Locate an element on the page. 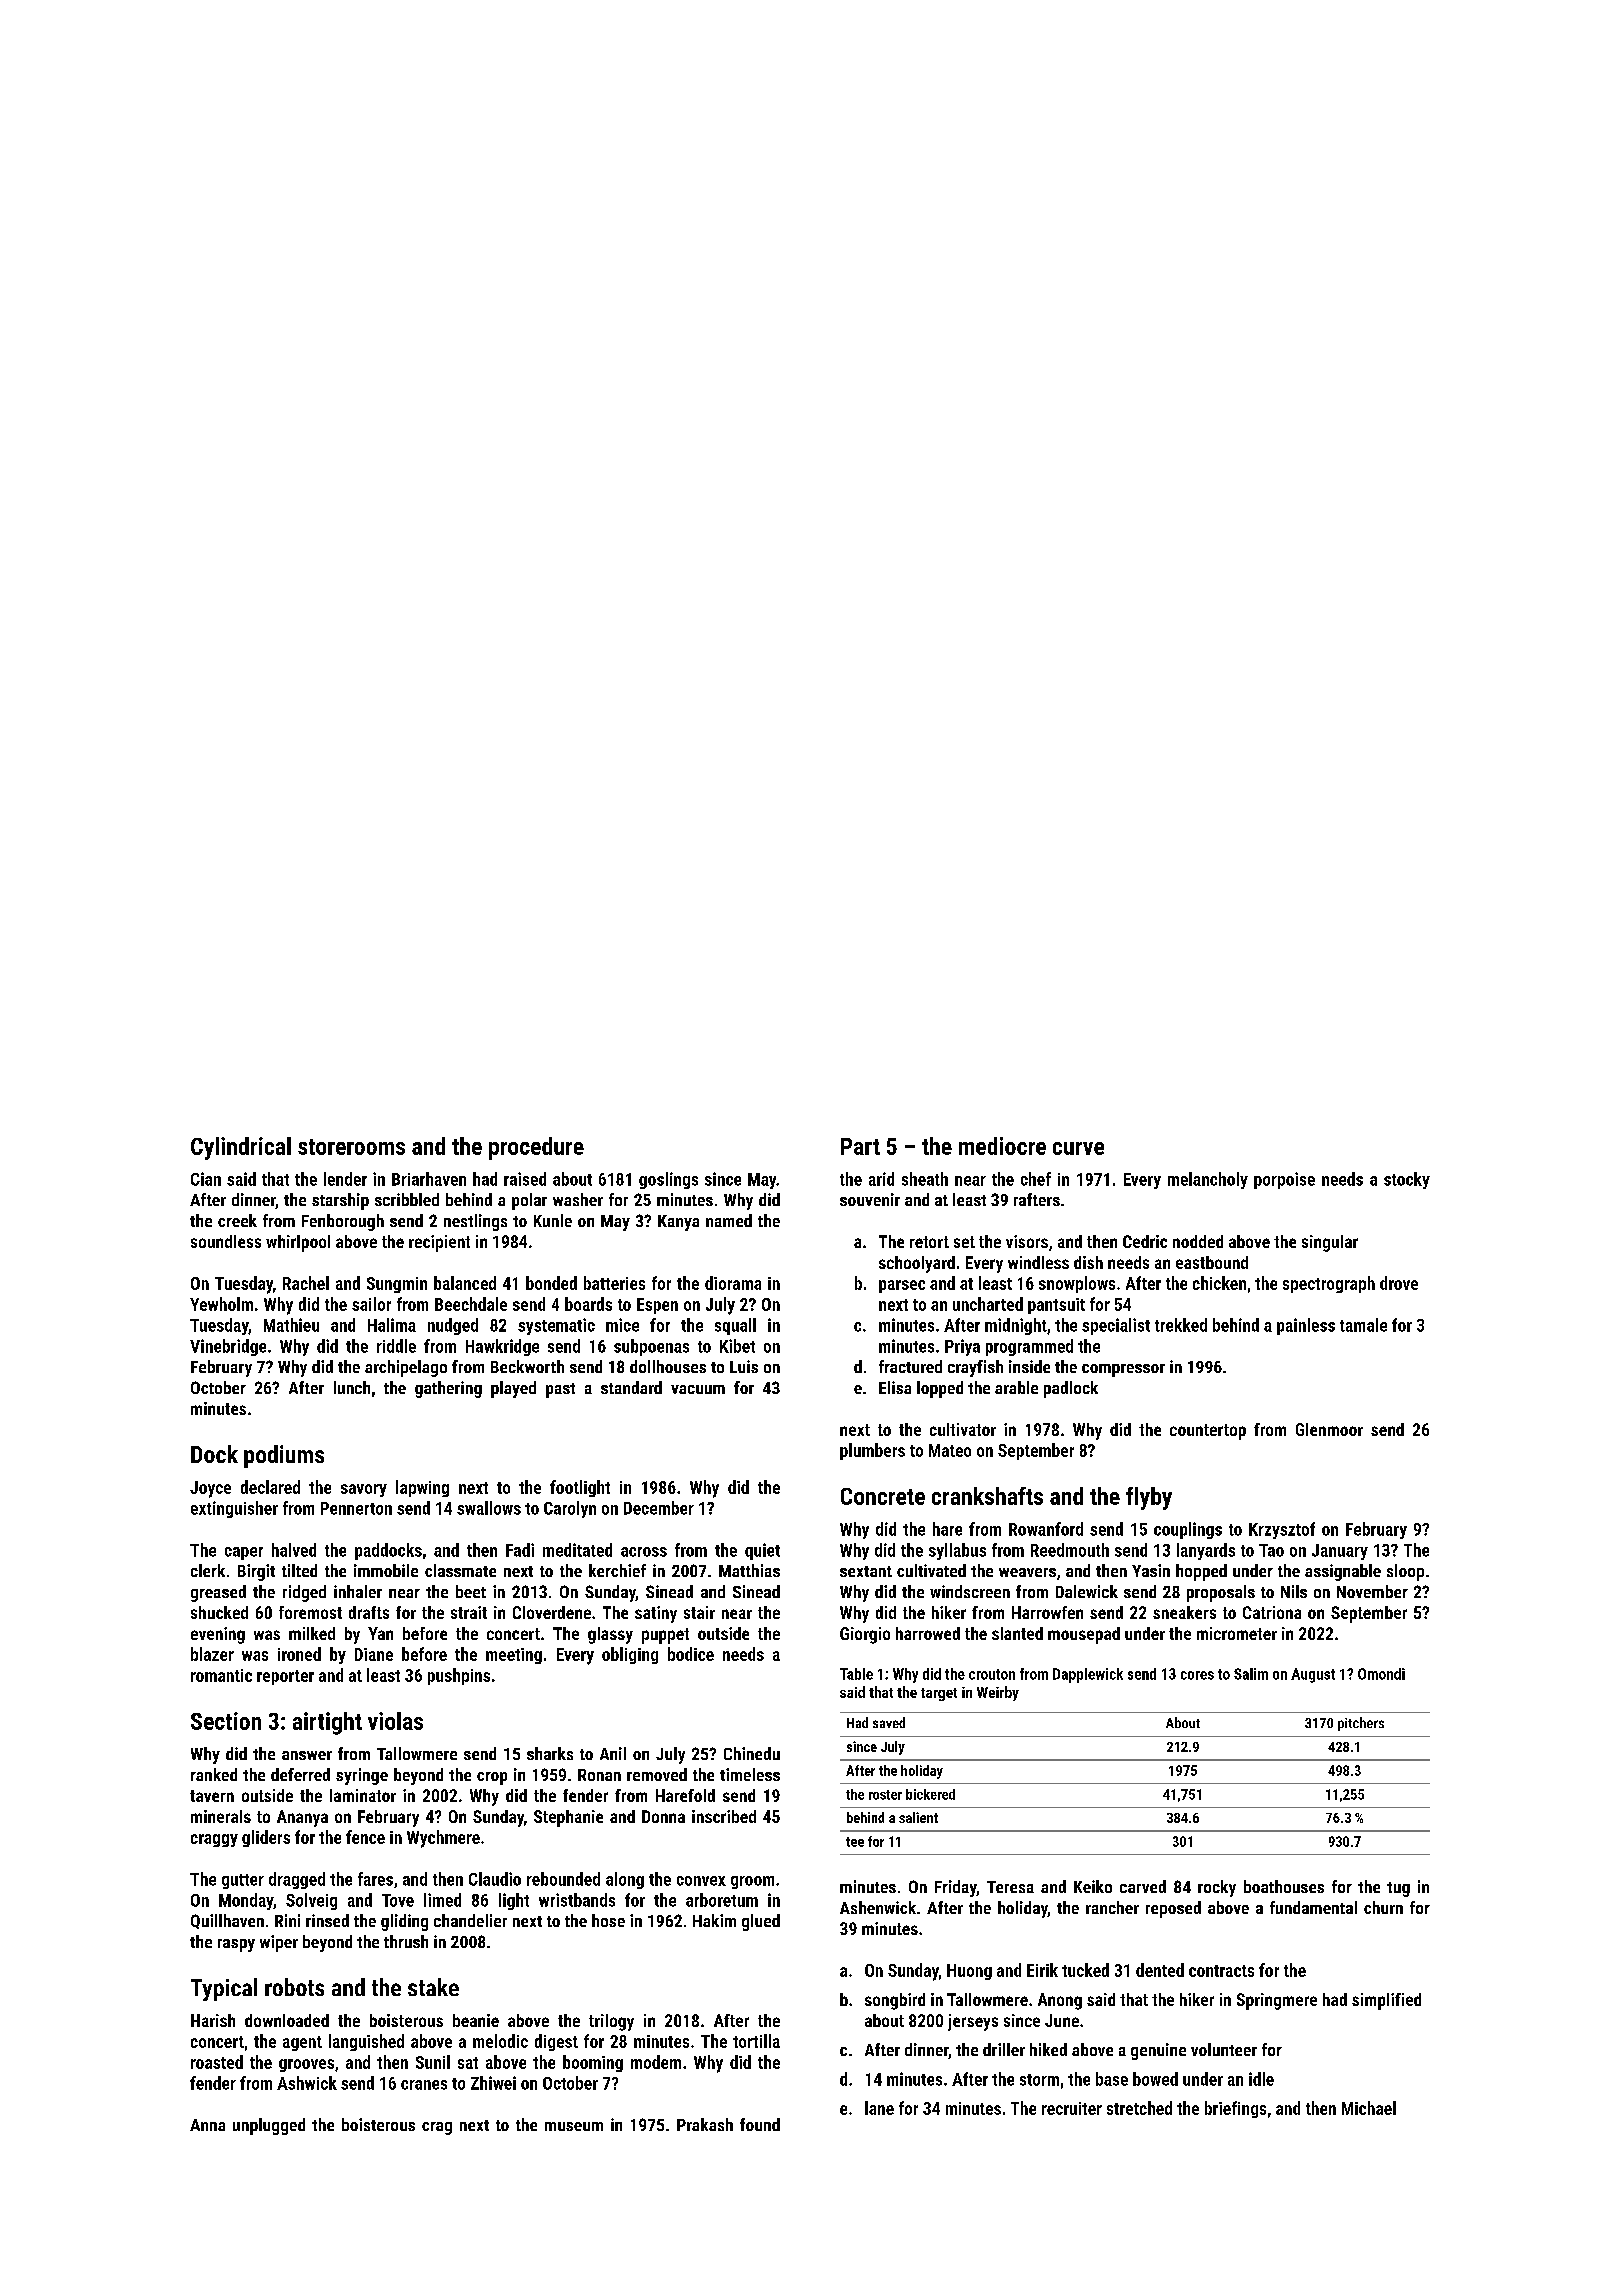 The width and height of the page is (1620, 2292). Cylindrical is located at coordinates (241, 1148).
